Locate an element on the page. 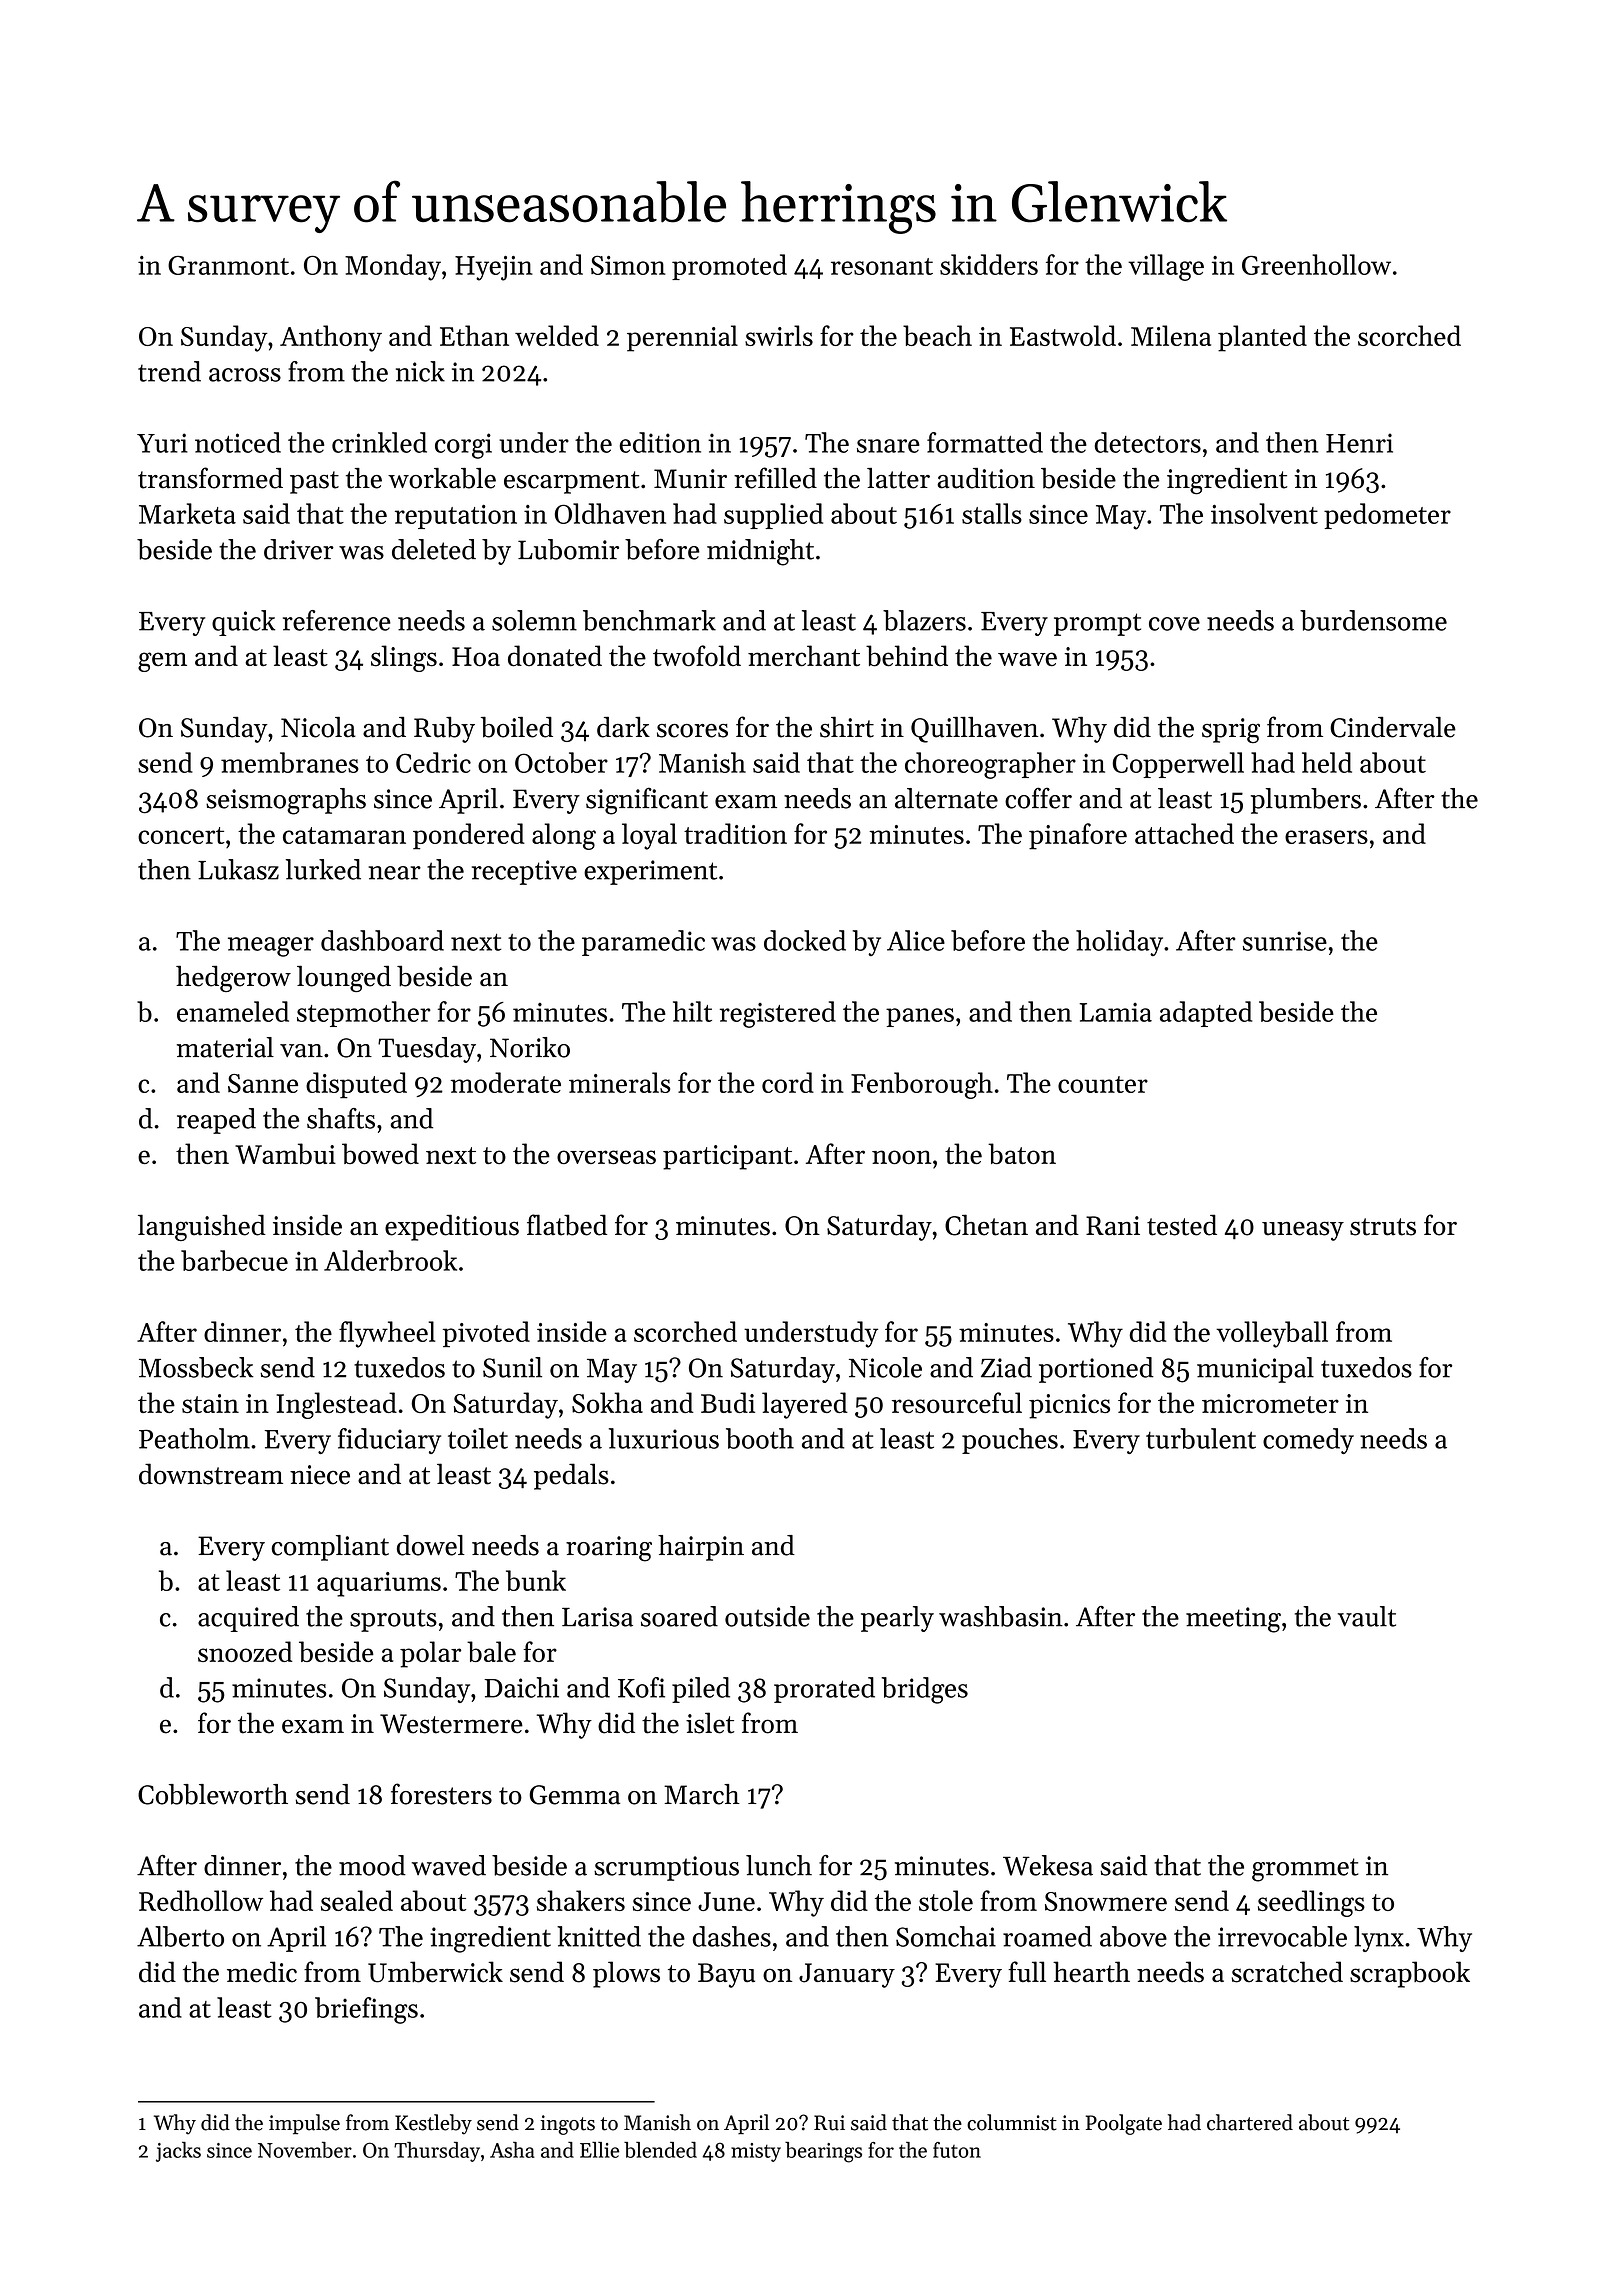 The image size is (1620, 2292). hilt is located at coordinates (692, 1011).
